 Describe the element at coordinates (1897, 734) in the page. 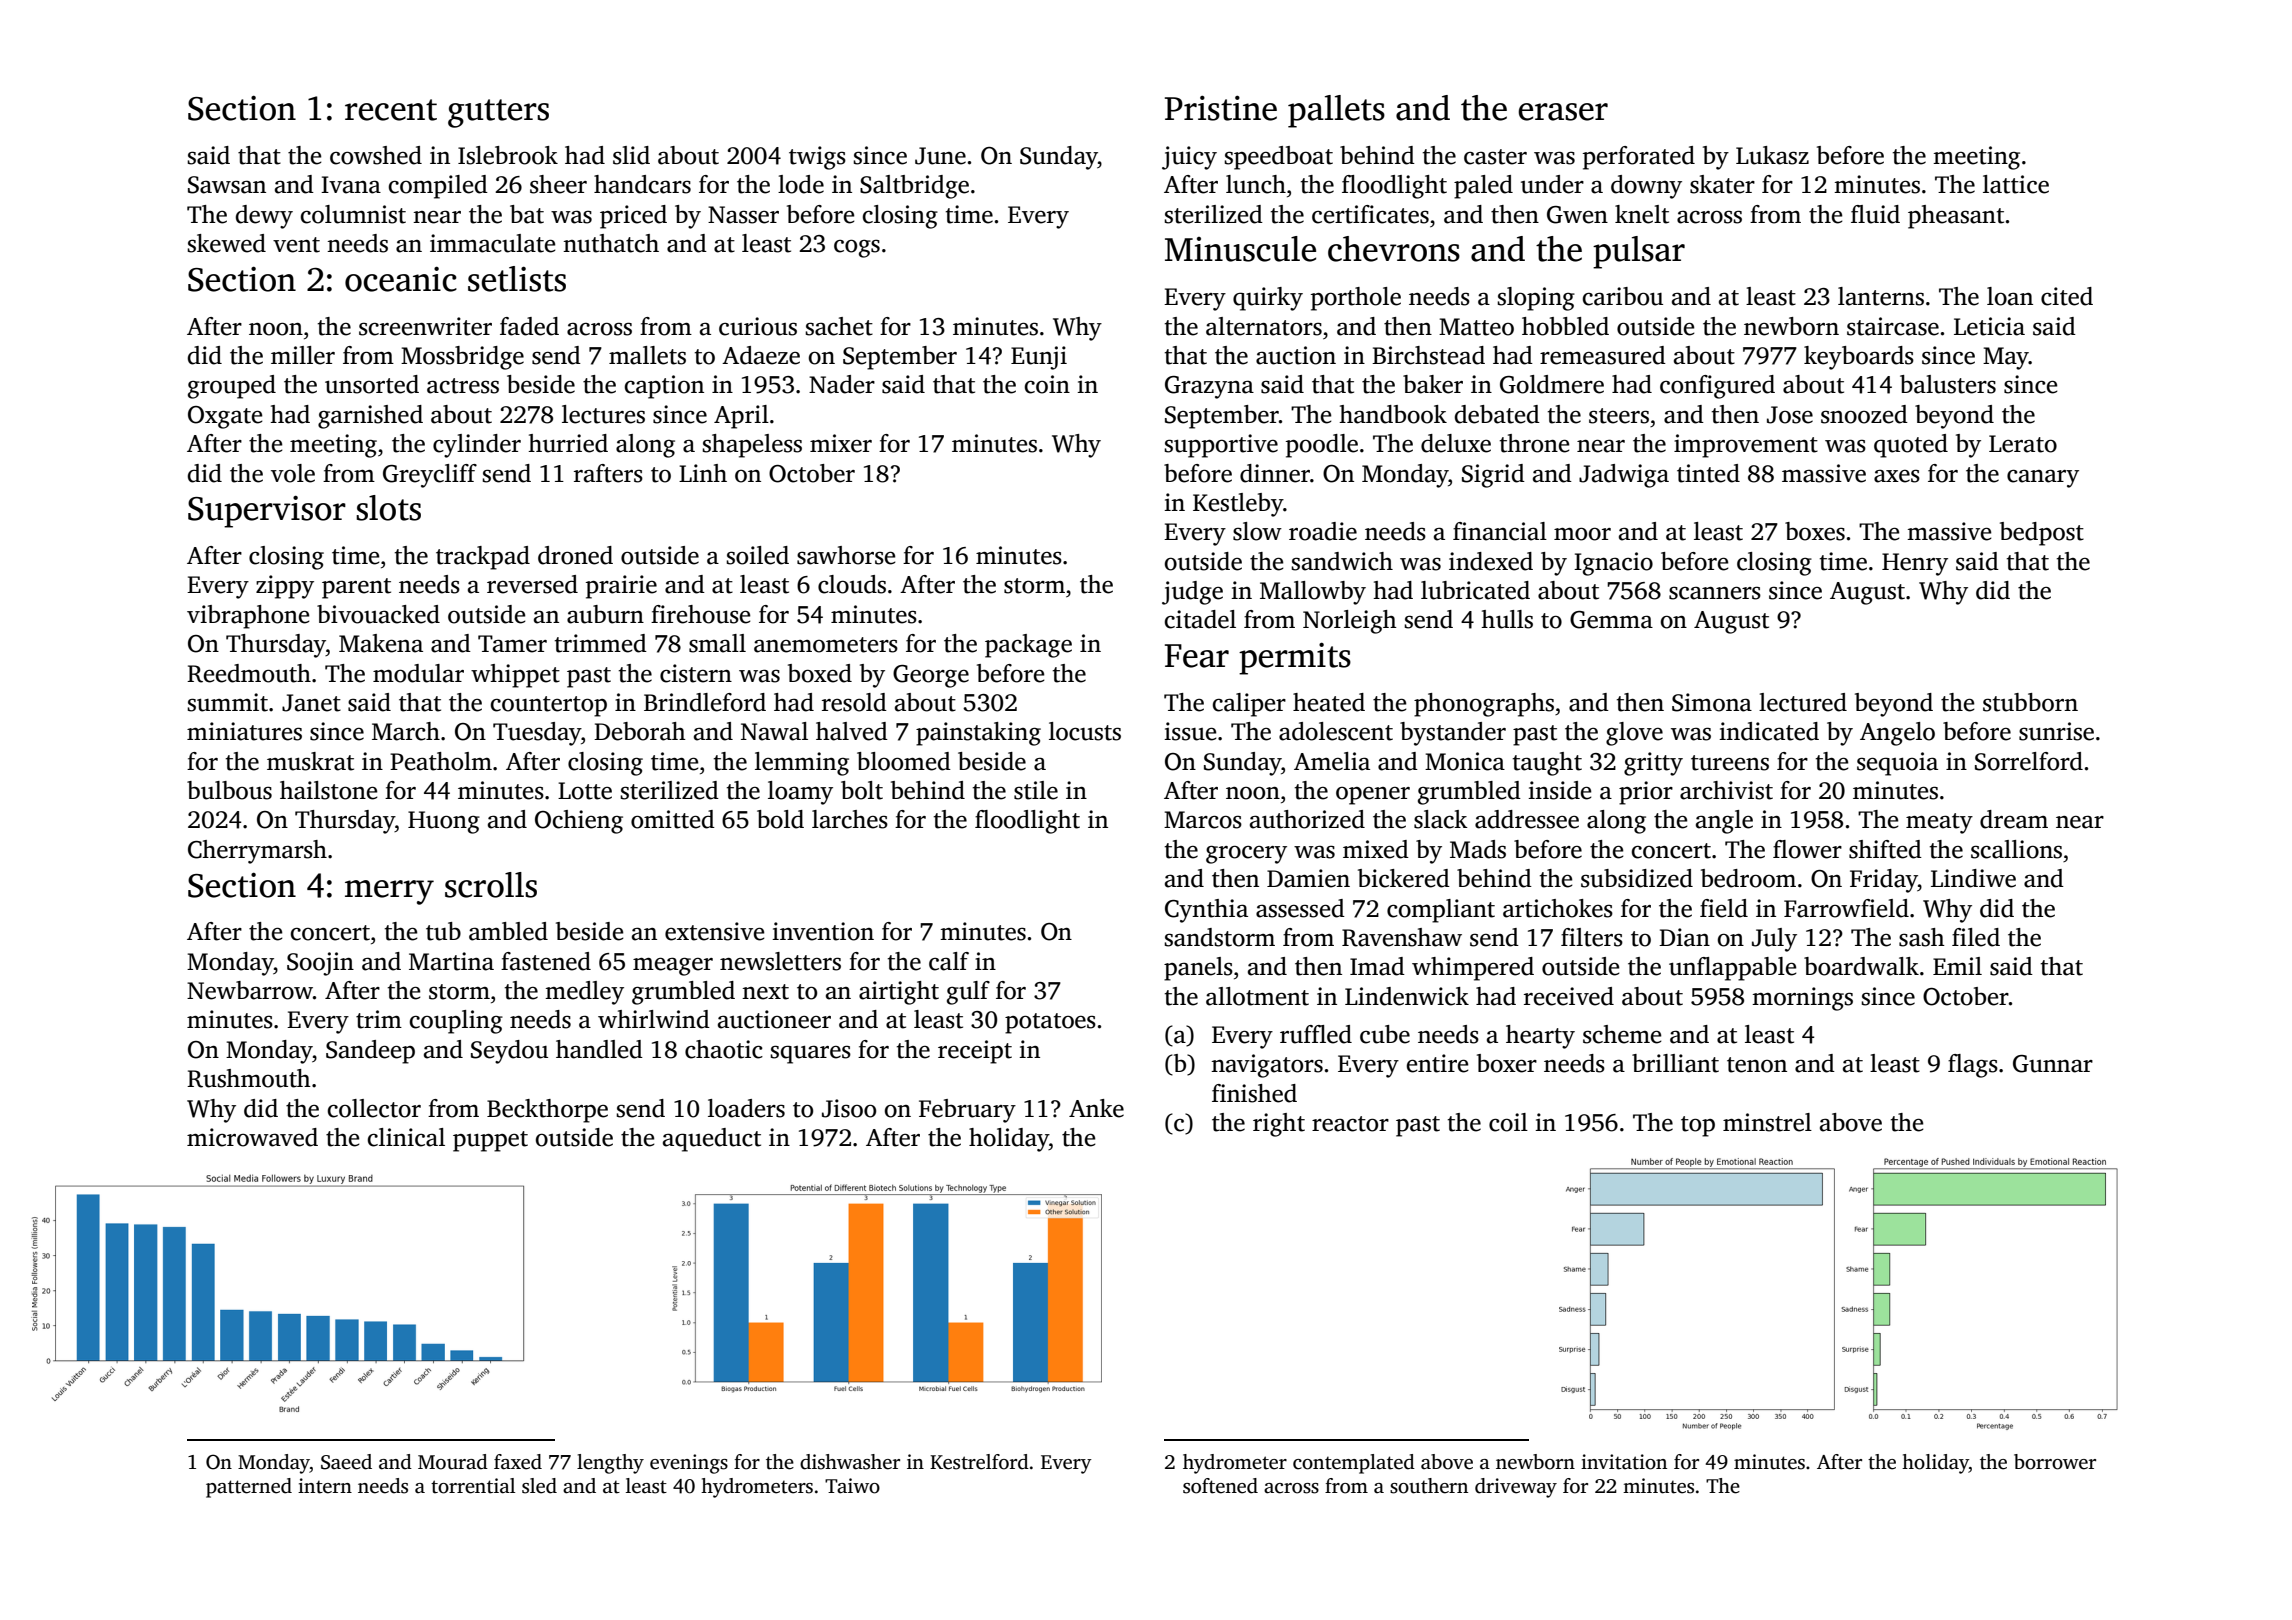

I see `Angelo` at that location.
